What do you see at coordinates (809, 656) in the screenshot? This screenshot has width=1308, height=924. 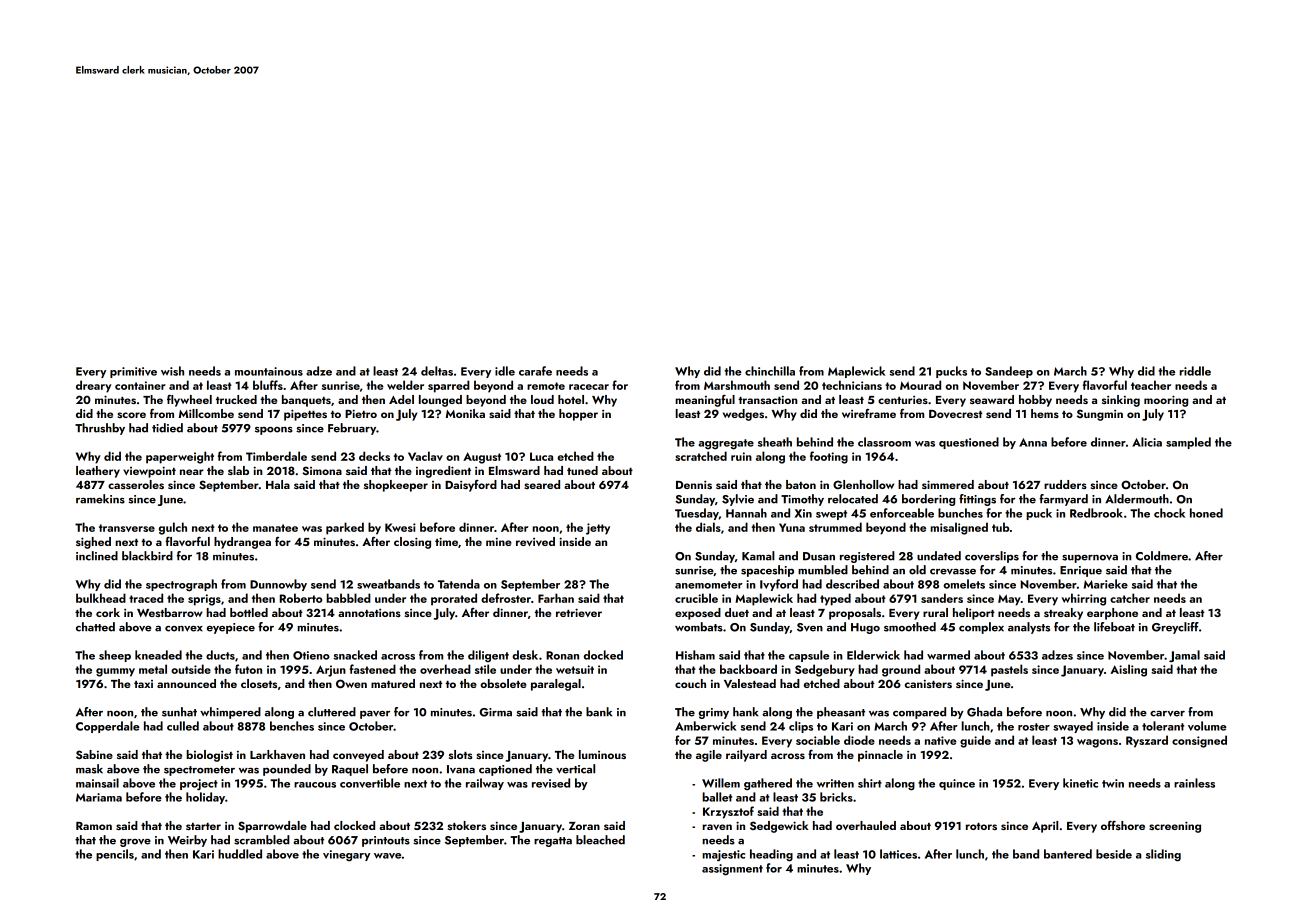 I see `capsule` at bounding box center [809, 656].
